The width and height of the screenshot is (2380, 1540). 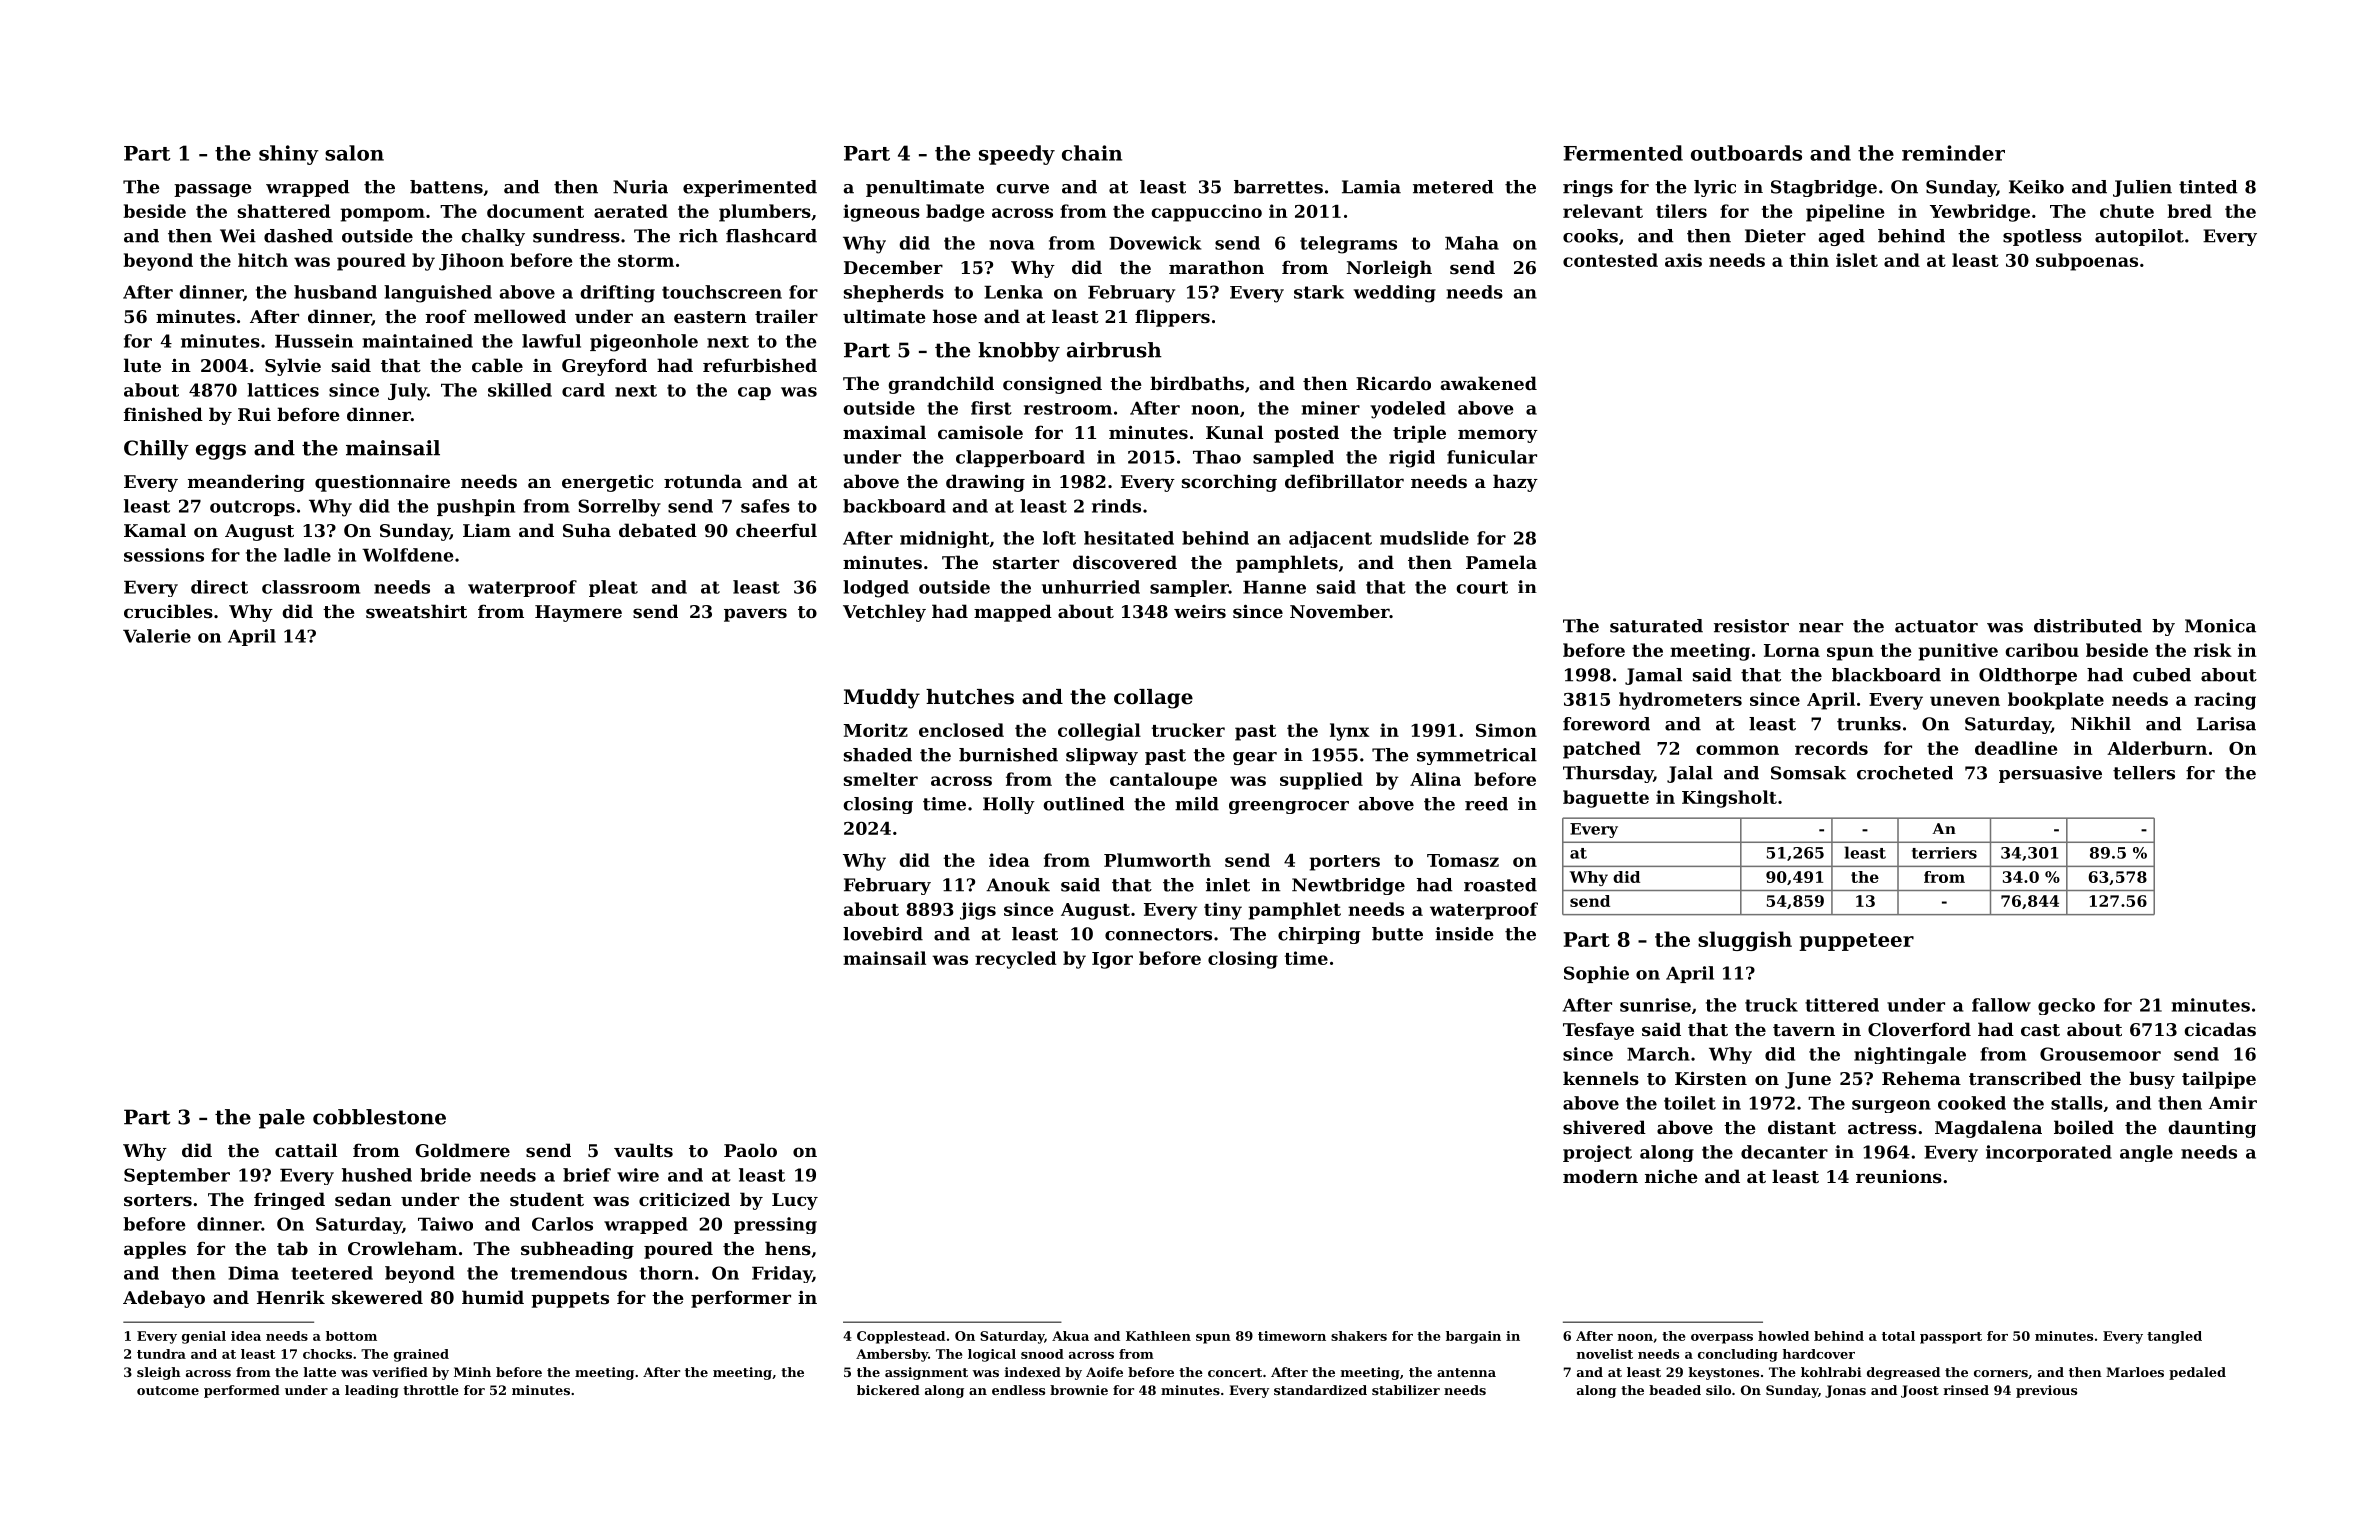 I want to click on bickered, so click(x=888, y=1390).
